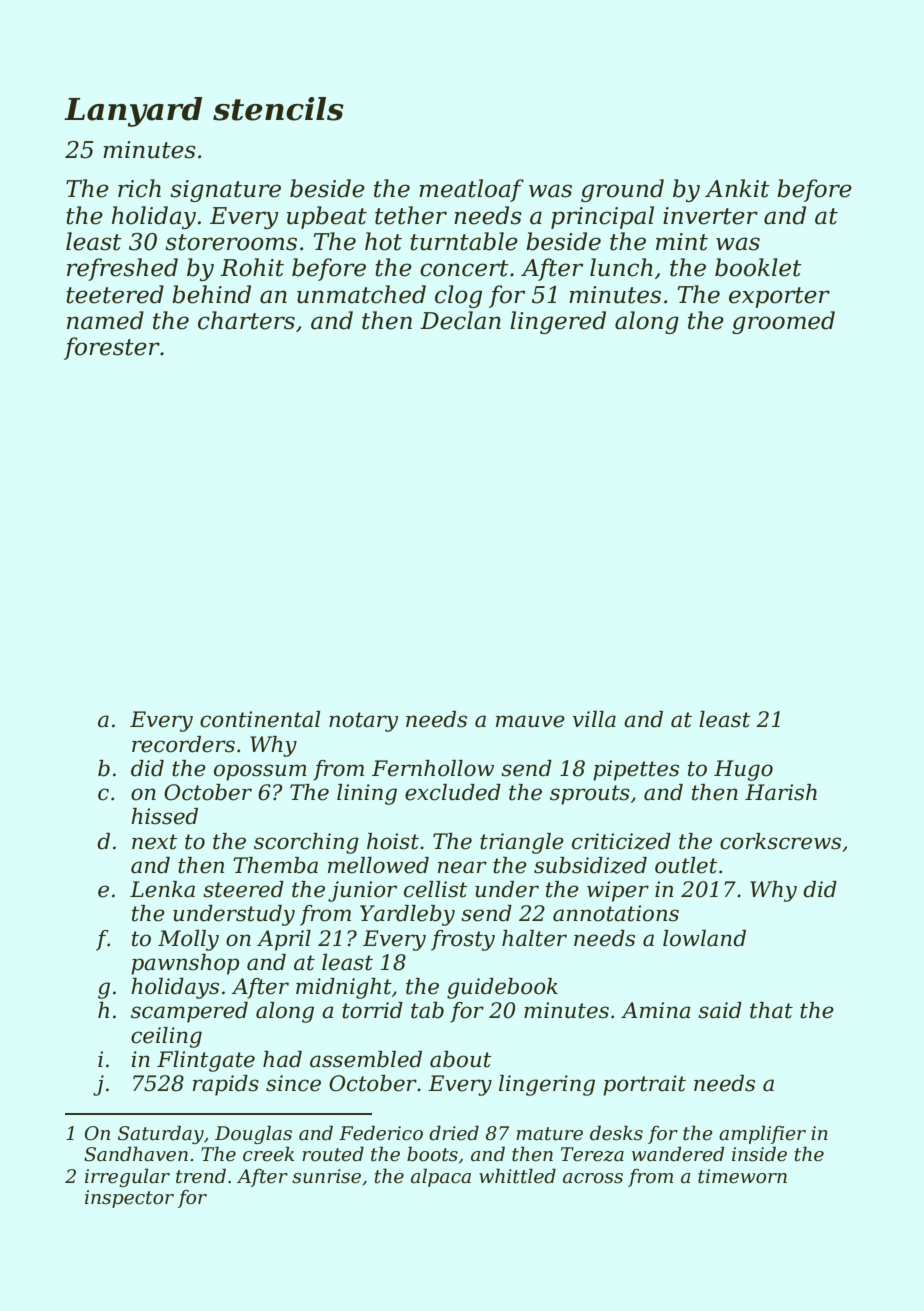 Image resolution: width=924 pixels, height=1311 pixels. What do you see at coordinates (783, 322) in the screenshot?
I see `groomed` at bounding box center [783, 322].
